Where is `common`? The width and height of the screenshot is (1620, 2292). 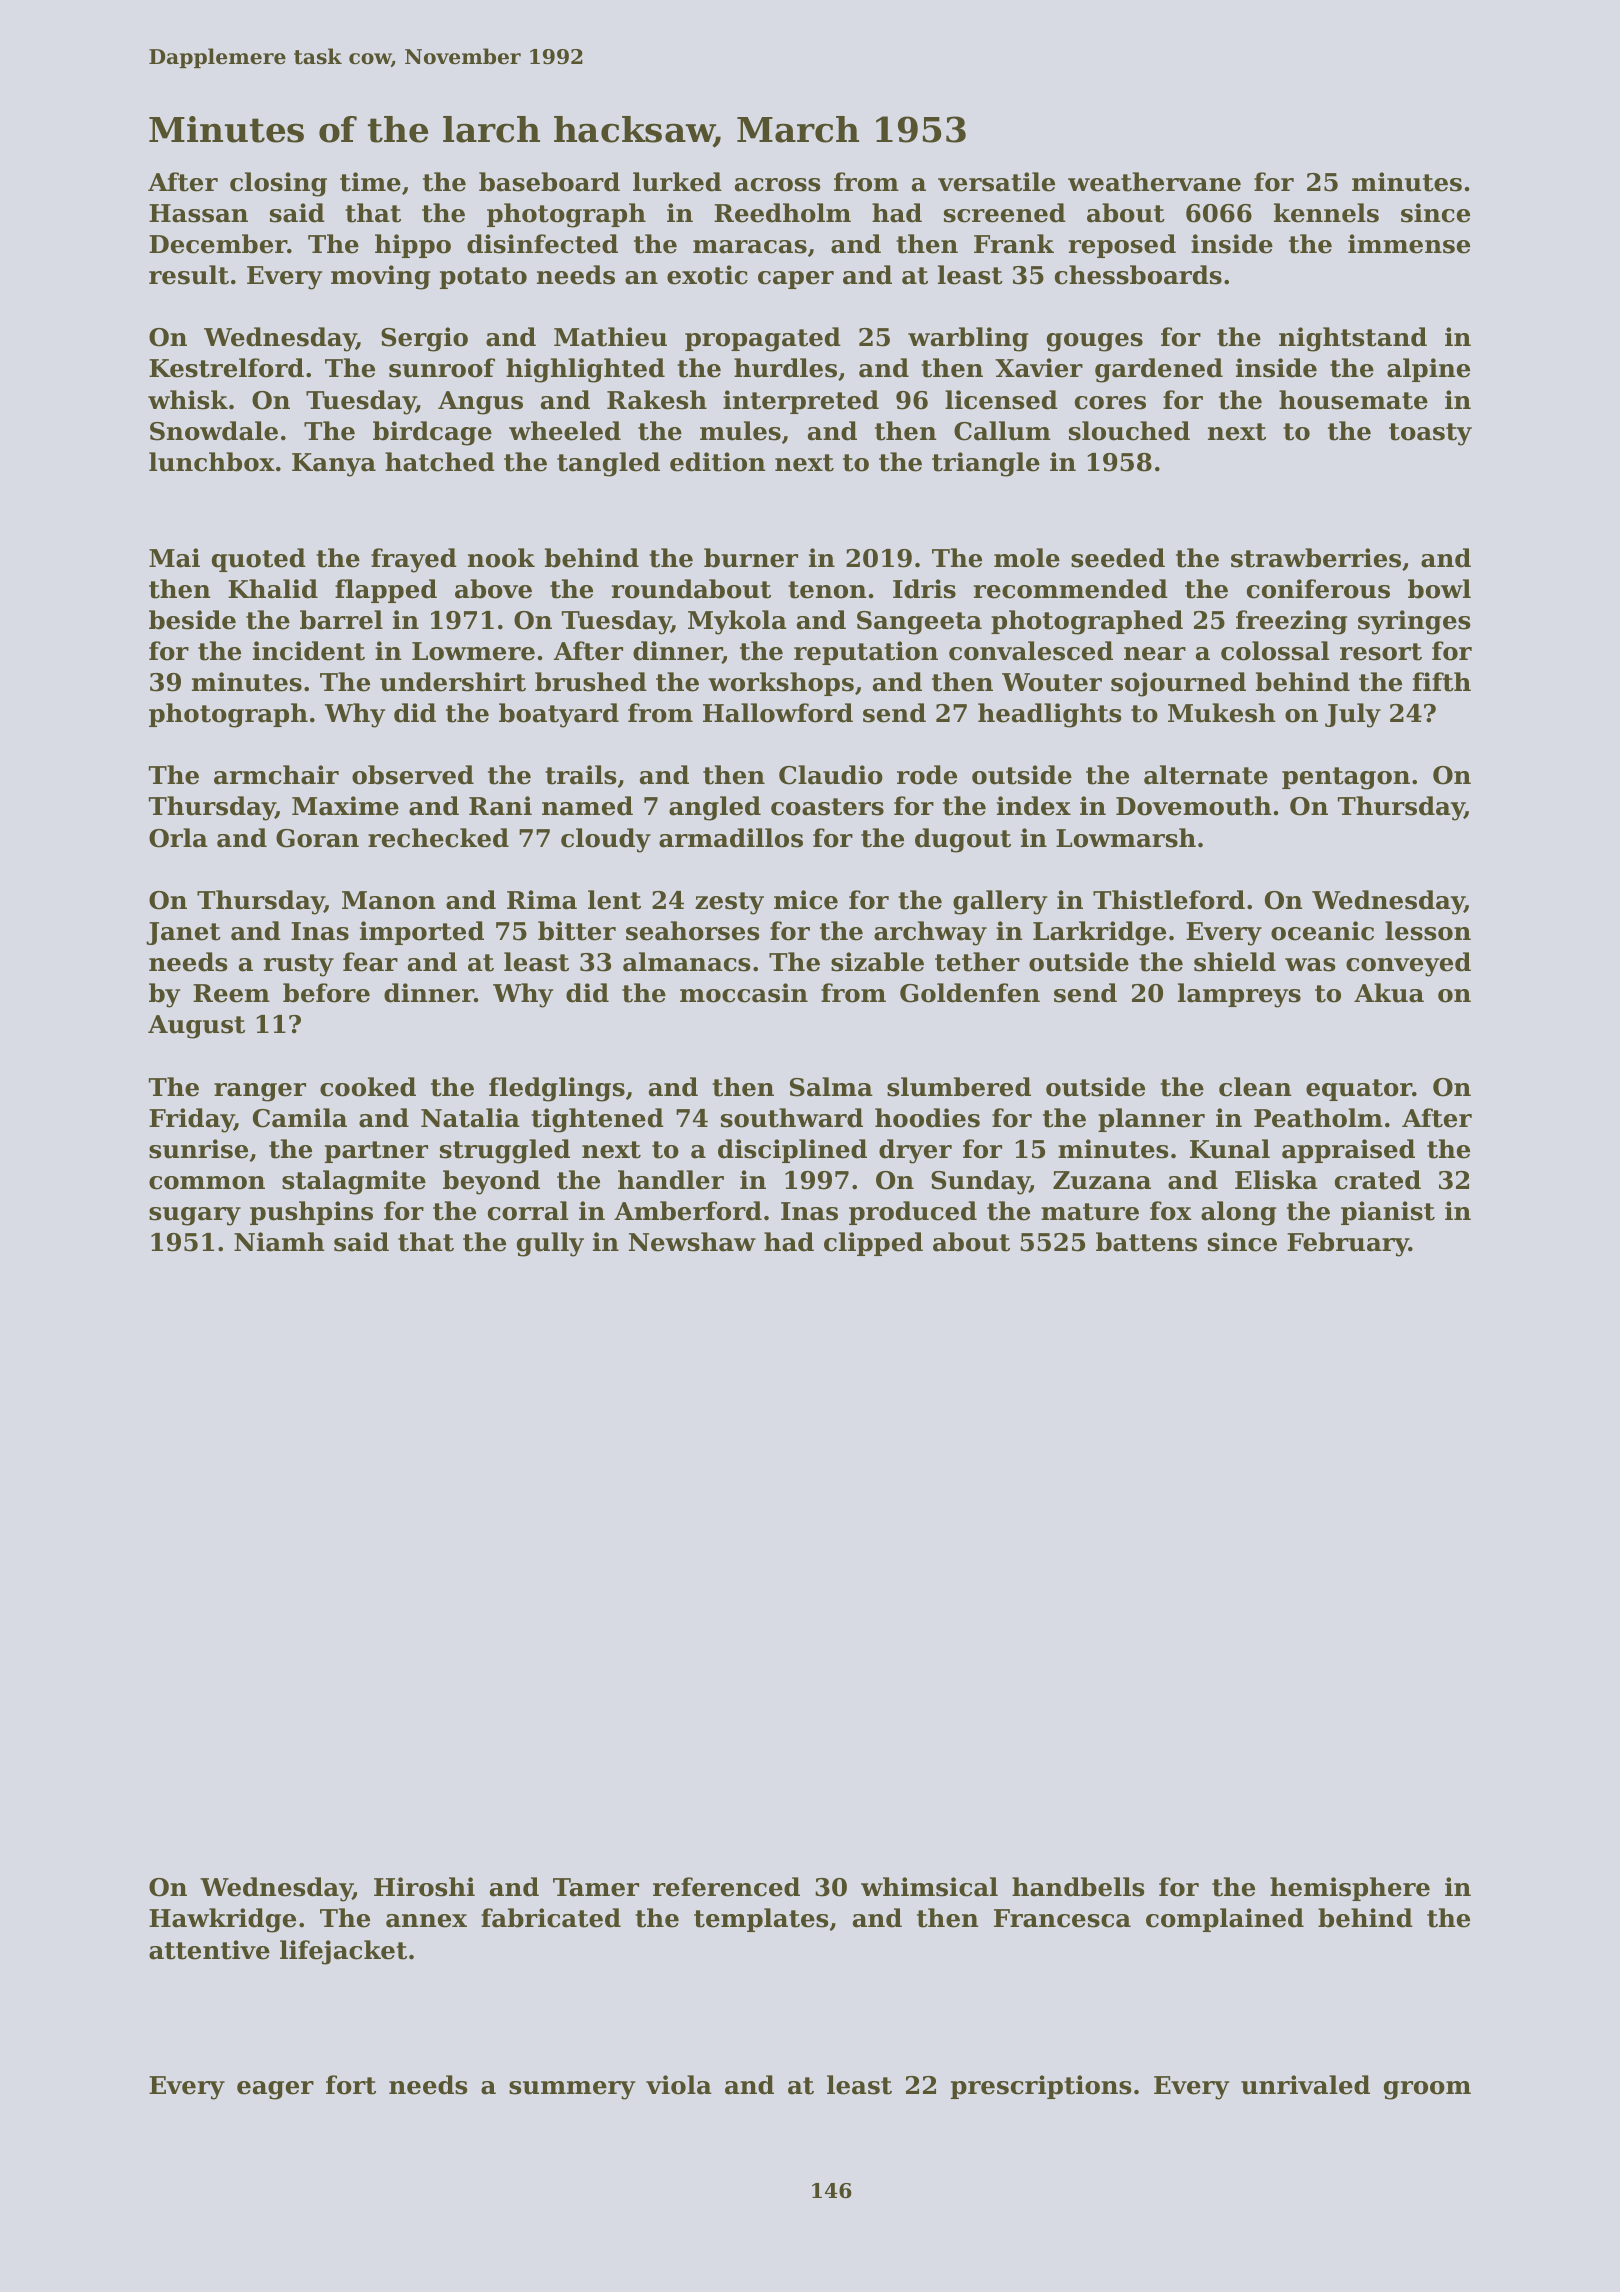 common is located at coordinates (207, 1183).
